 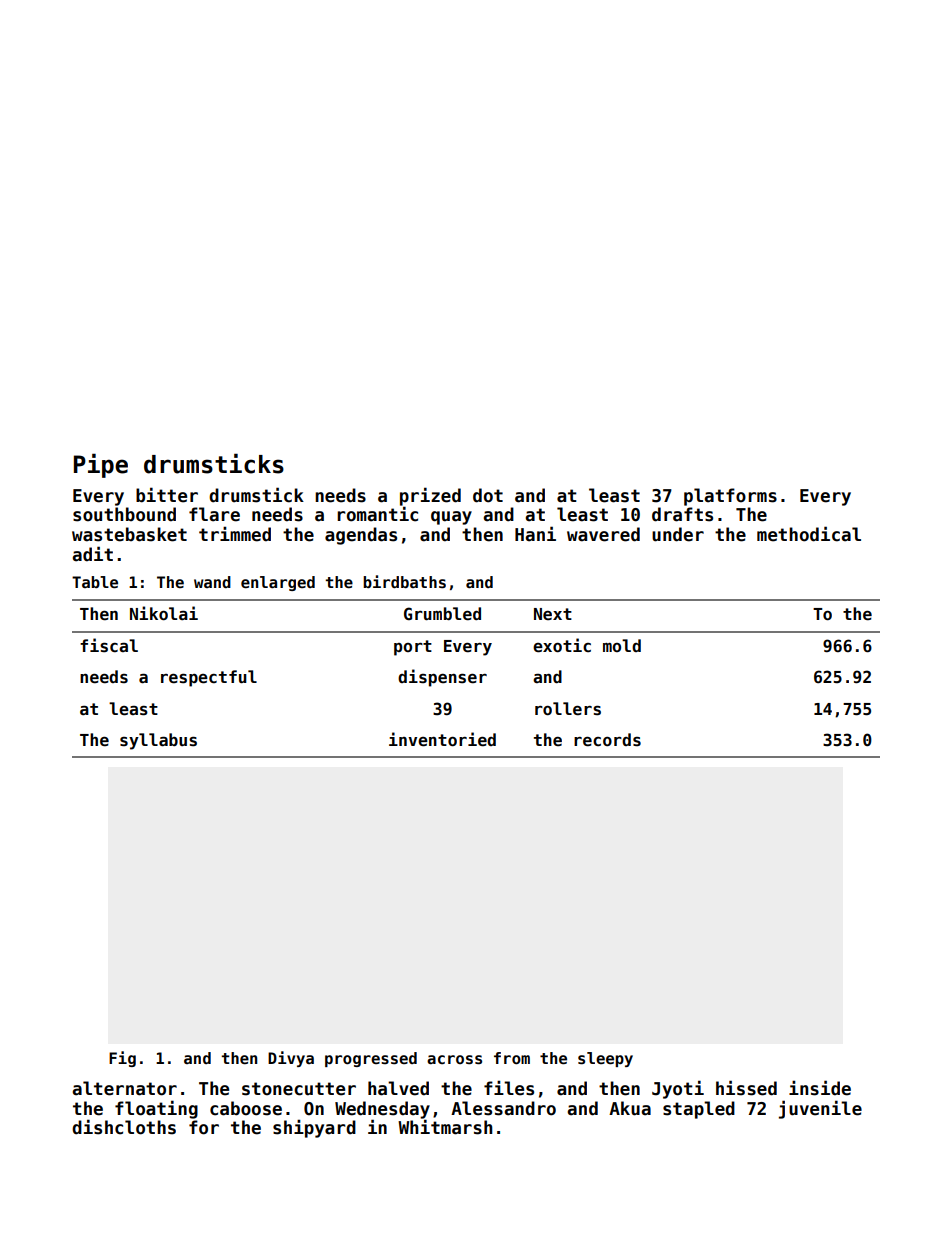 What do you see at coordinates (730, 497) in the image?
I see `platforms` at bounding box center [730, 497].
